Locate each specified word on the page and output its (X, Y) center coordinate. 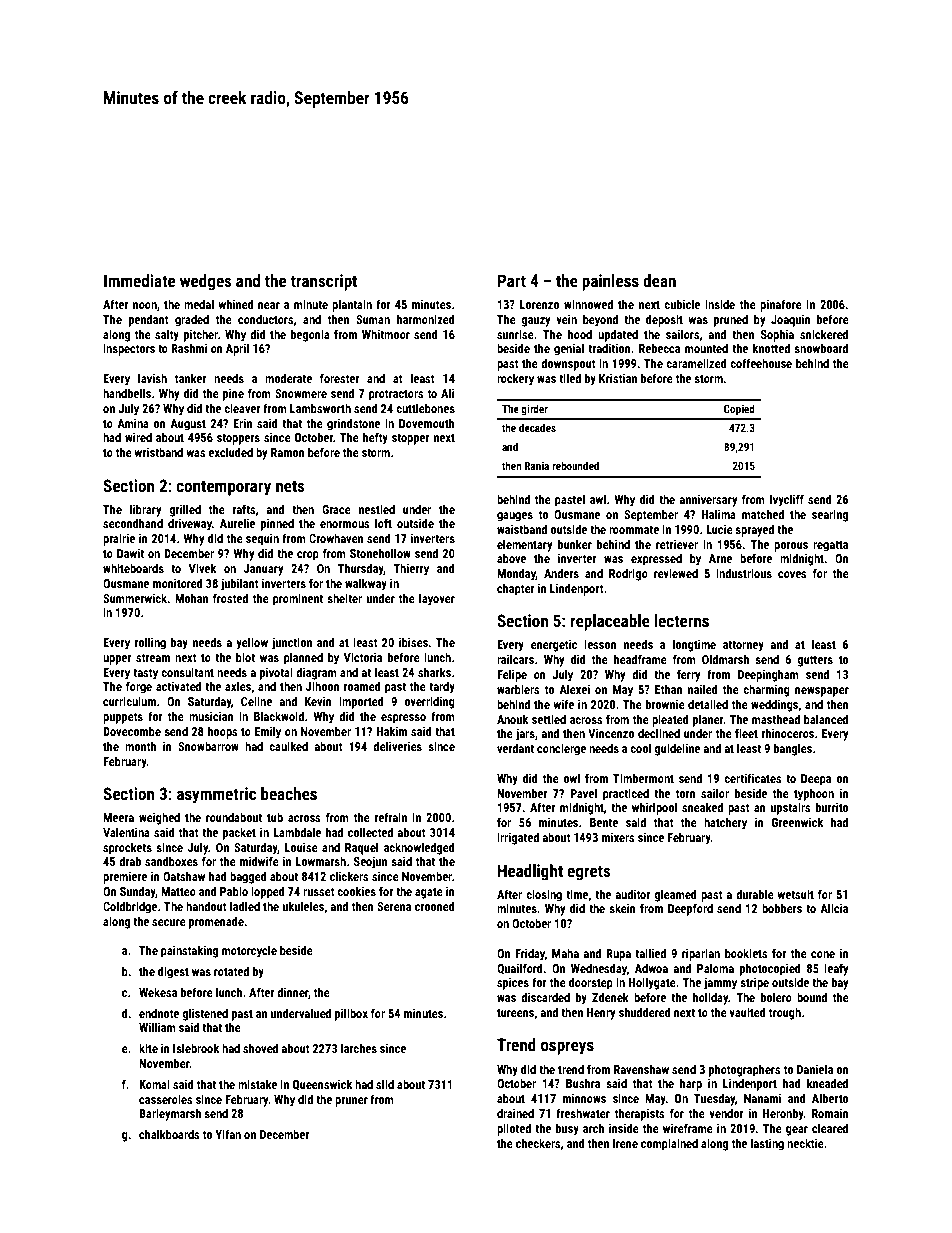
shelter (344, 598)
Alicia (834, 908)
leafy (836, 969)
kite (148, 1048)
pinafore (781, 305)
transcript (324, 282)
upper (117, 660)
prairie (119, 540)
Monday (516, 574)
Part (512, 280)
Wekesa (158, 992)
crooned (435, 906)
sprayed (754, 530)
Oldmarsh (725, 659)
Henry (601, 1014)
